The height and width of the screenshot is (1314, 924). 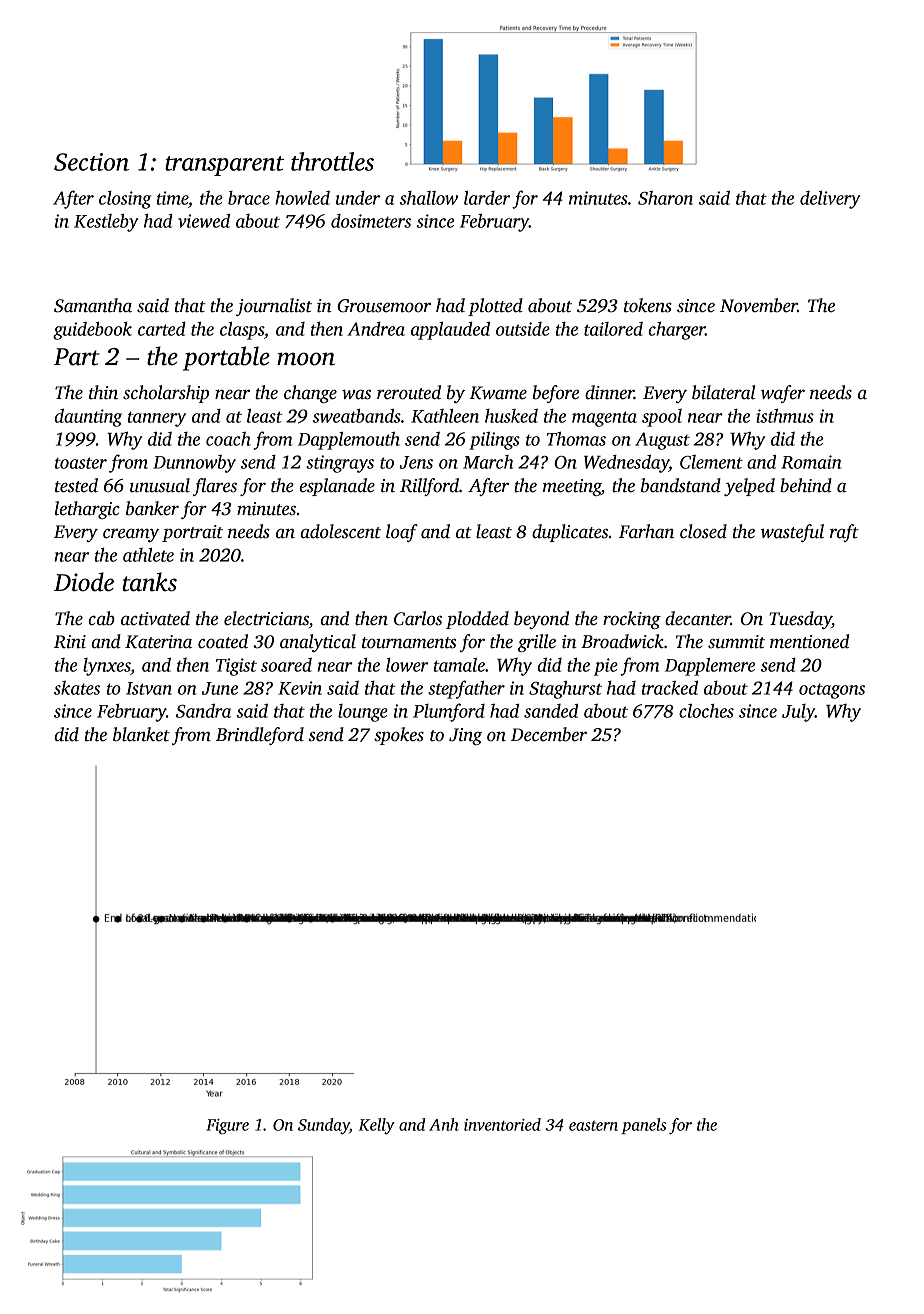 What do you see at coordinates (523, 329) in the screenshot?
I see `outside` at bounding box center [523, 329].
